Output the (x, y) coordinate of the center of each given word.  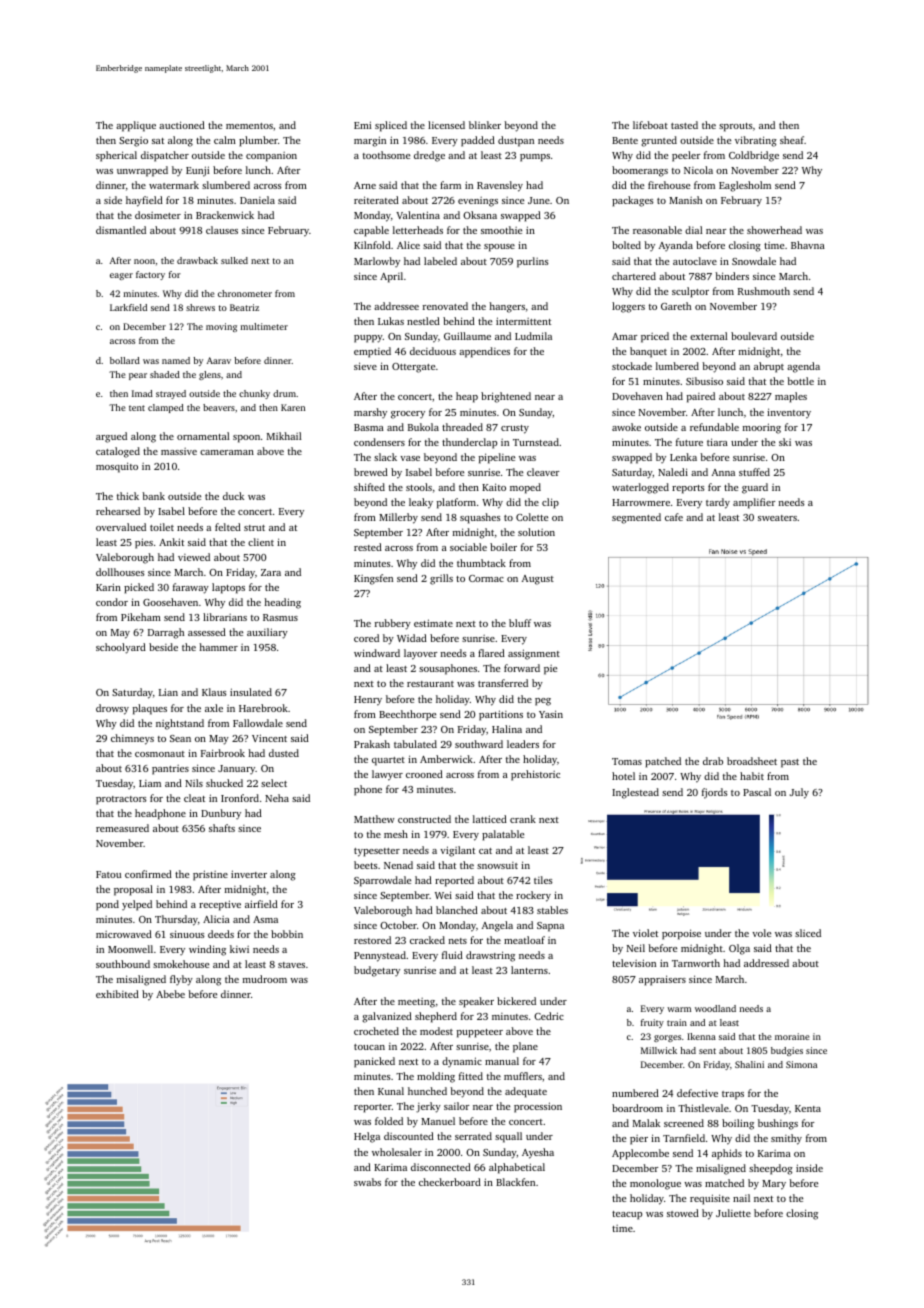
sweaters (777, 518)
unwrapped (142, 171)
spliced (391, 126)
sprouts (736, 127)
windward (377, 653)
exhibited (117, 994)
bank (153, 496)
